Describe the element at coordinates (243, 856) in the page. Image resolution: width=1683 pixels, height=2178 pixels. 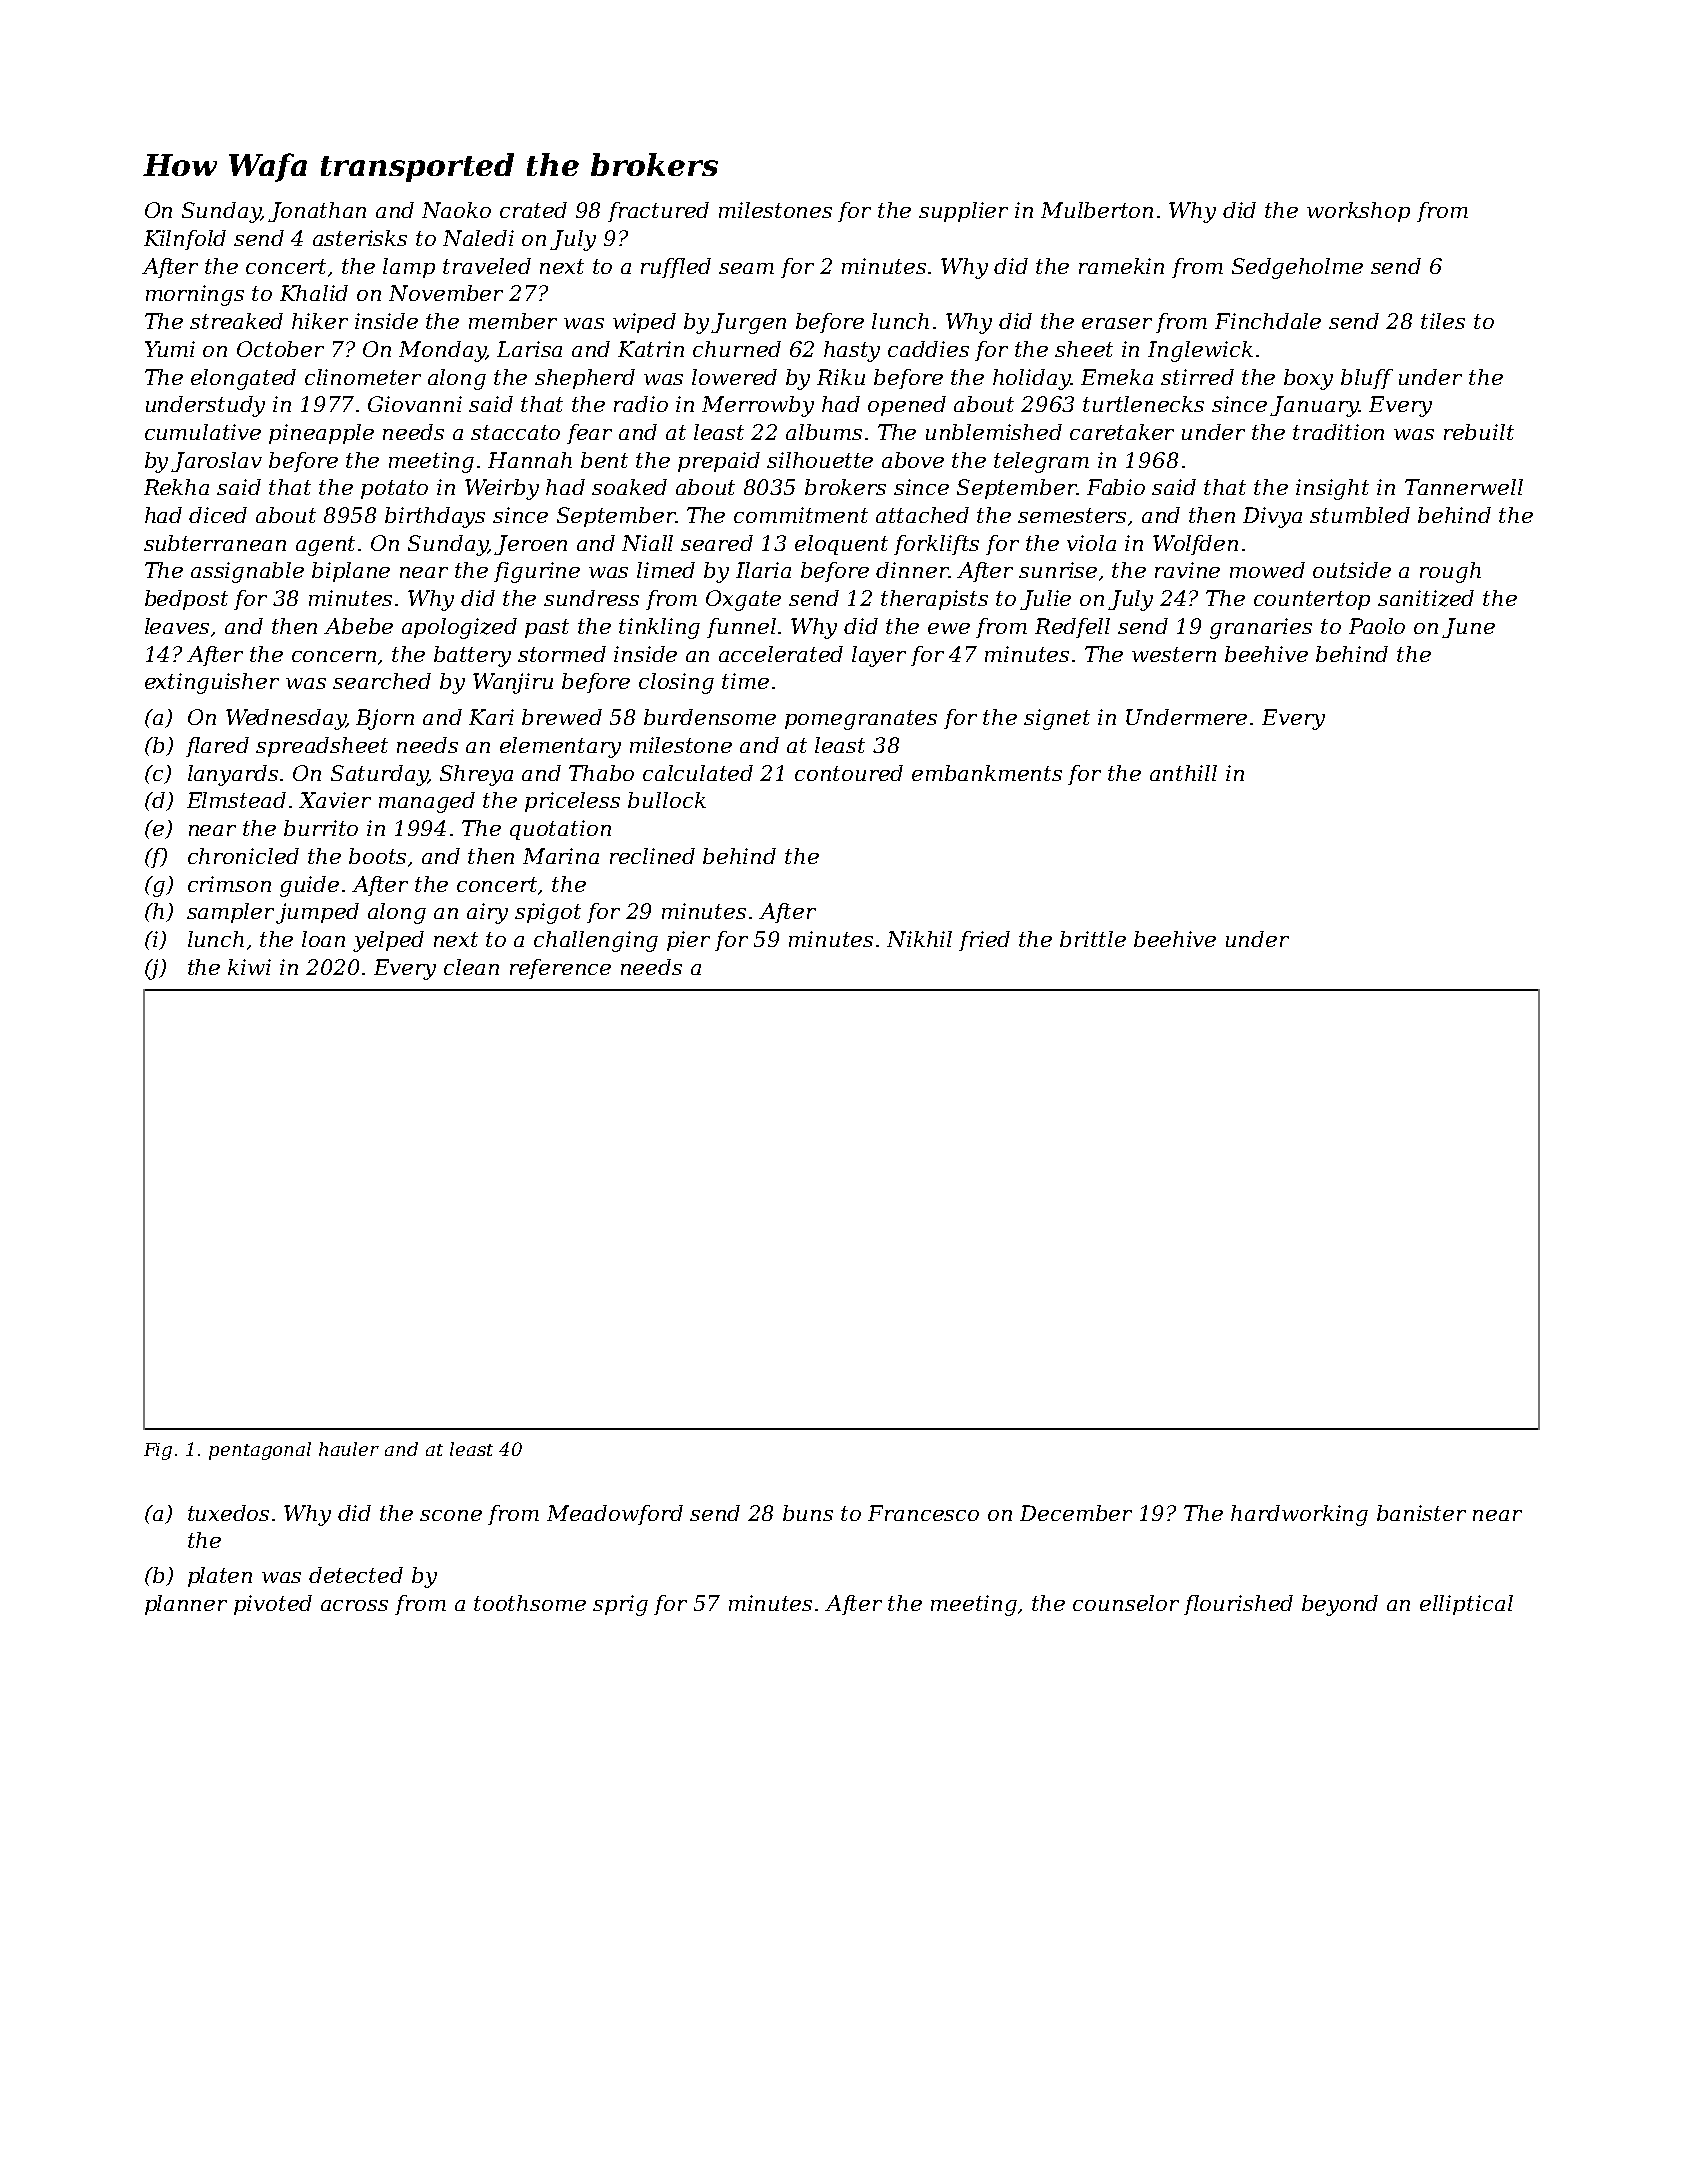
I see `chronicled` at that location.
